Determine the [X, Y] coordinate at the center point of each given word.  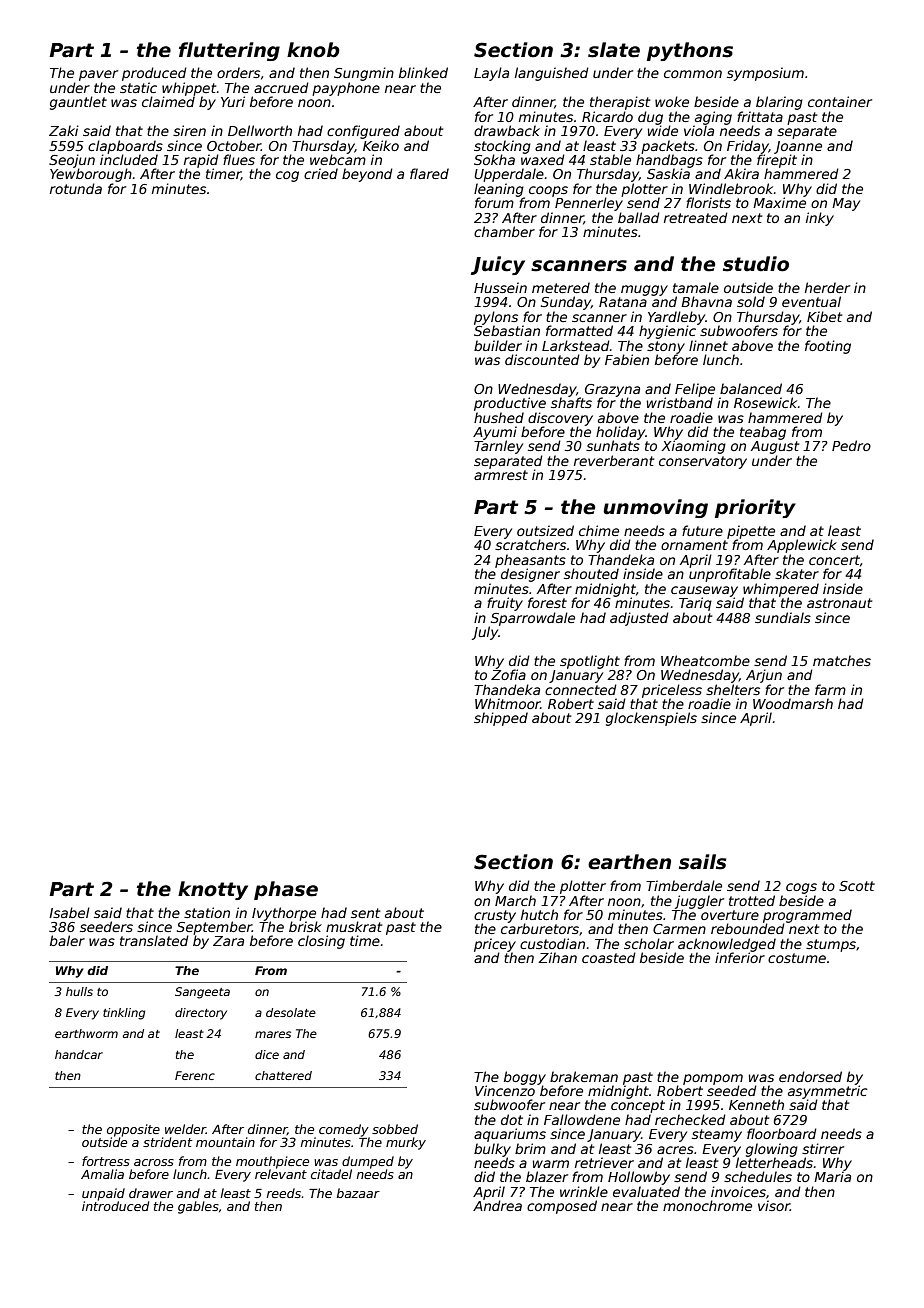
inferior [740, 957]
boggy [525, 1078]
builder [498, 345]
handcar [79, 1054]
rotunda [76, 188]
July [485, 633]
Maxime [779, 202]
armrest [501, 475]
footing [828, 347]
